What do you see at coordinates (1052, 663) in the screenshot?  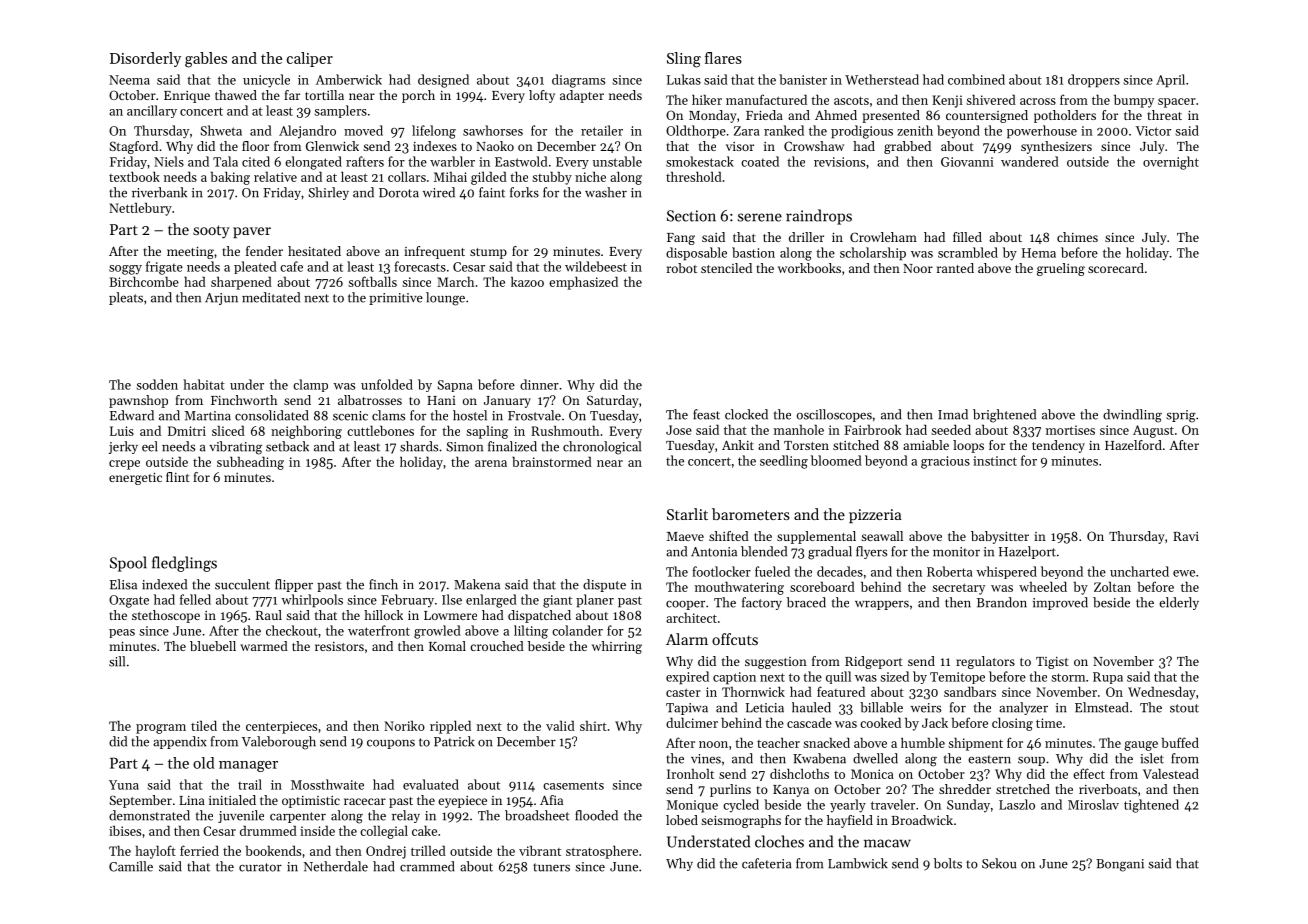 I see `Tigist` at bounding box center [1052, 663].
